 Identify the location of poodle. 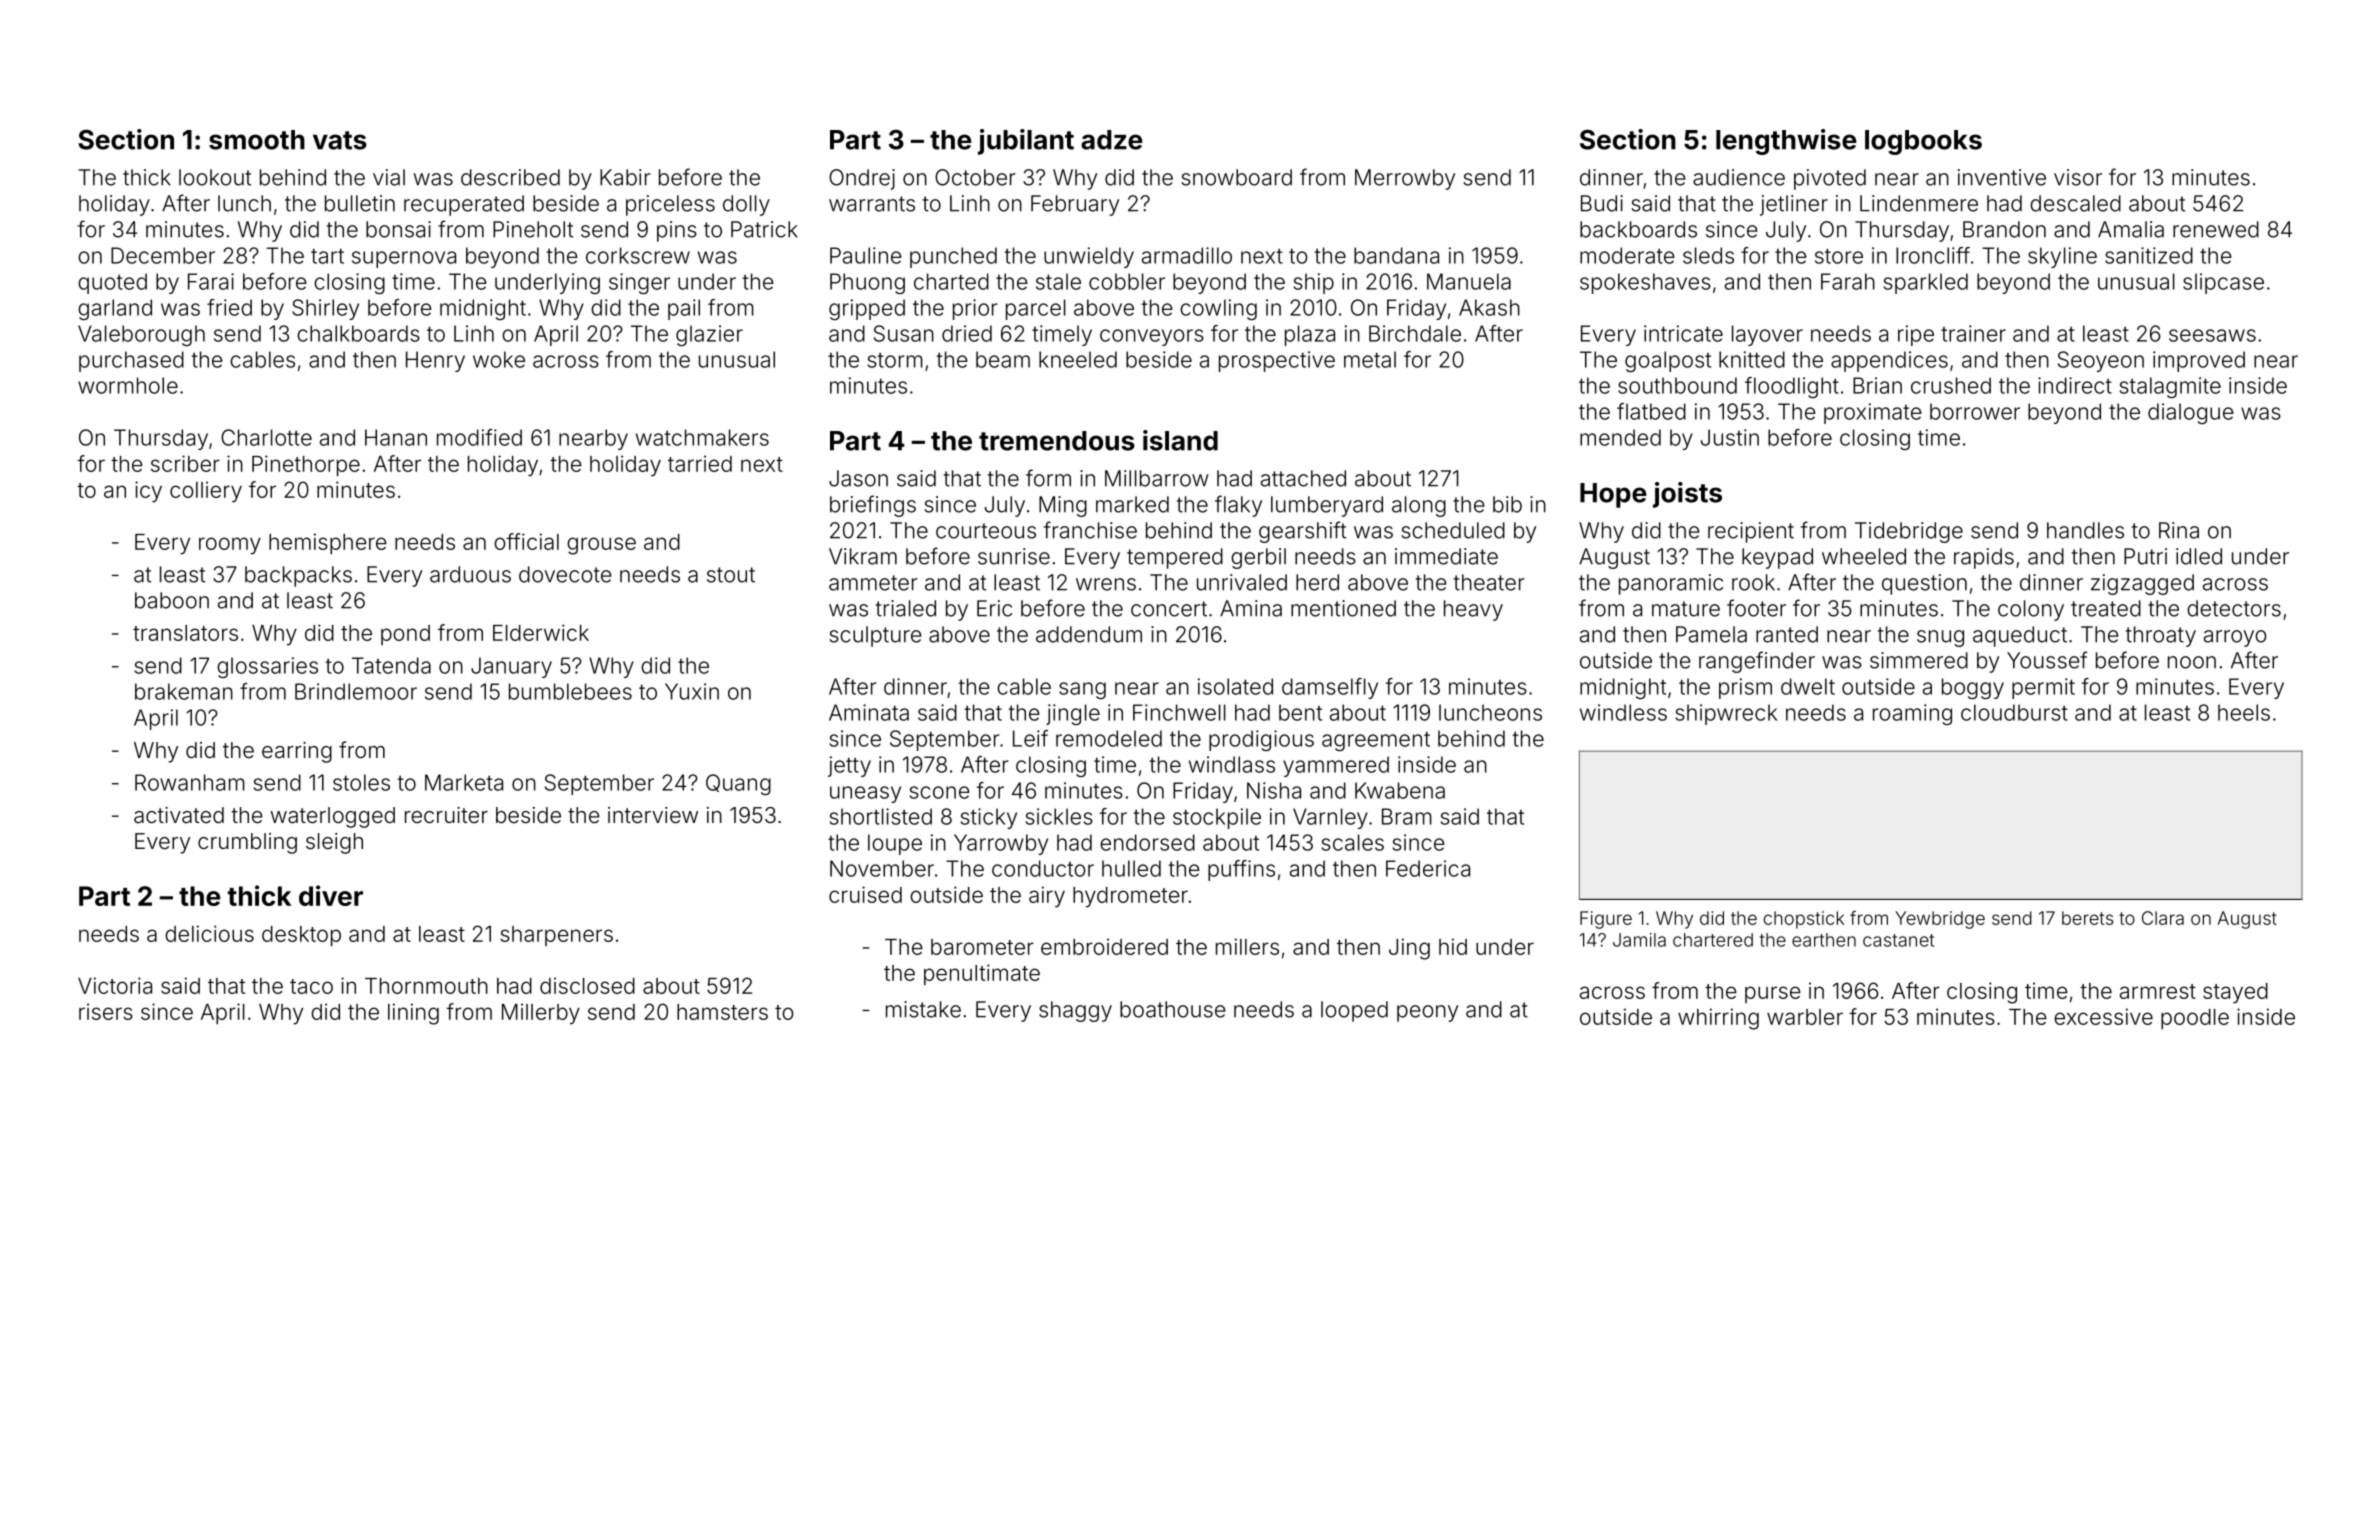
(2195, 1019).
